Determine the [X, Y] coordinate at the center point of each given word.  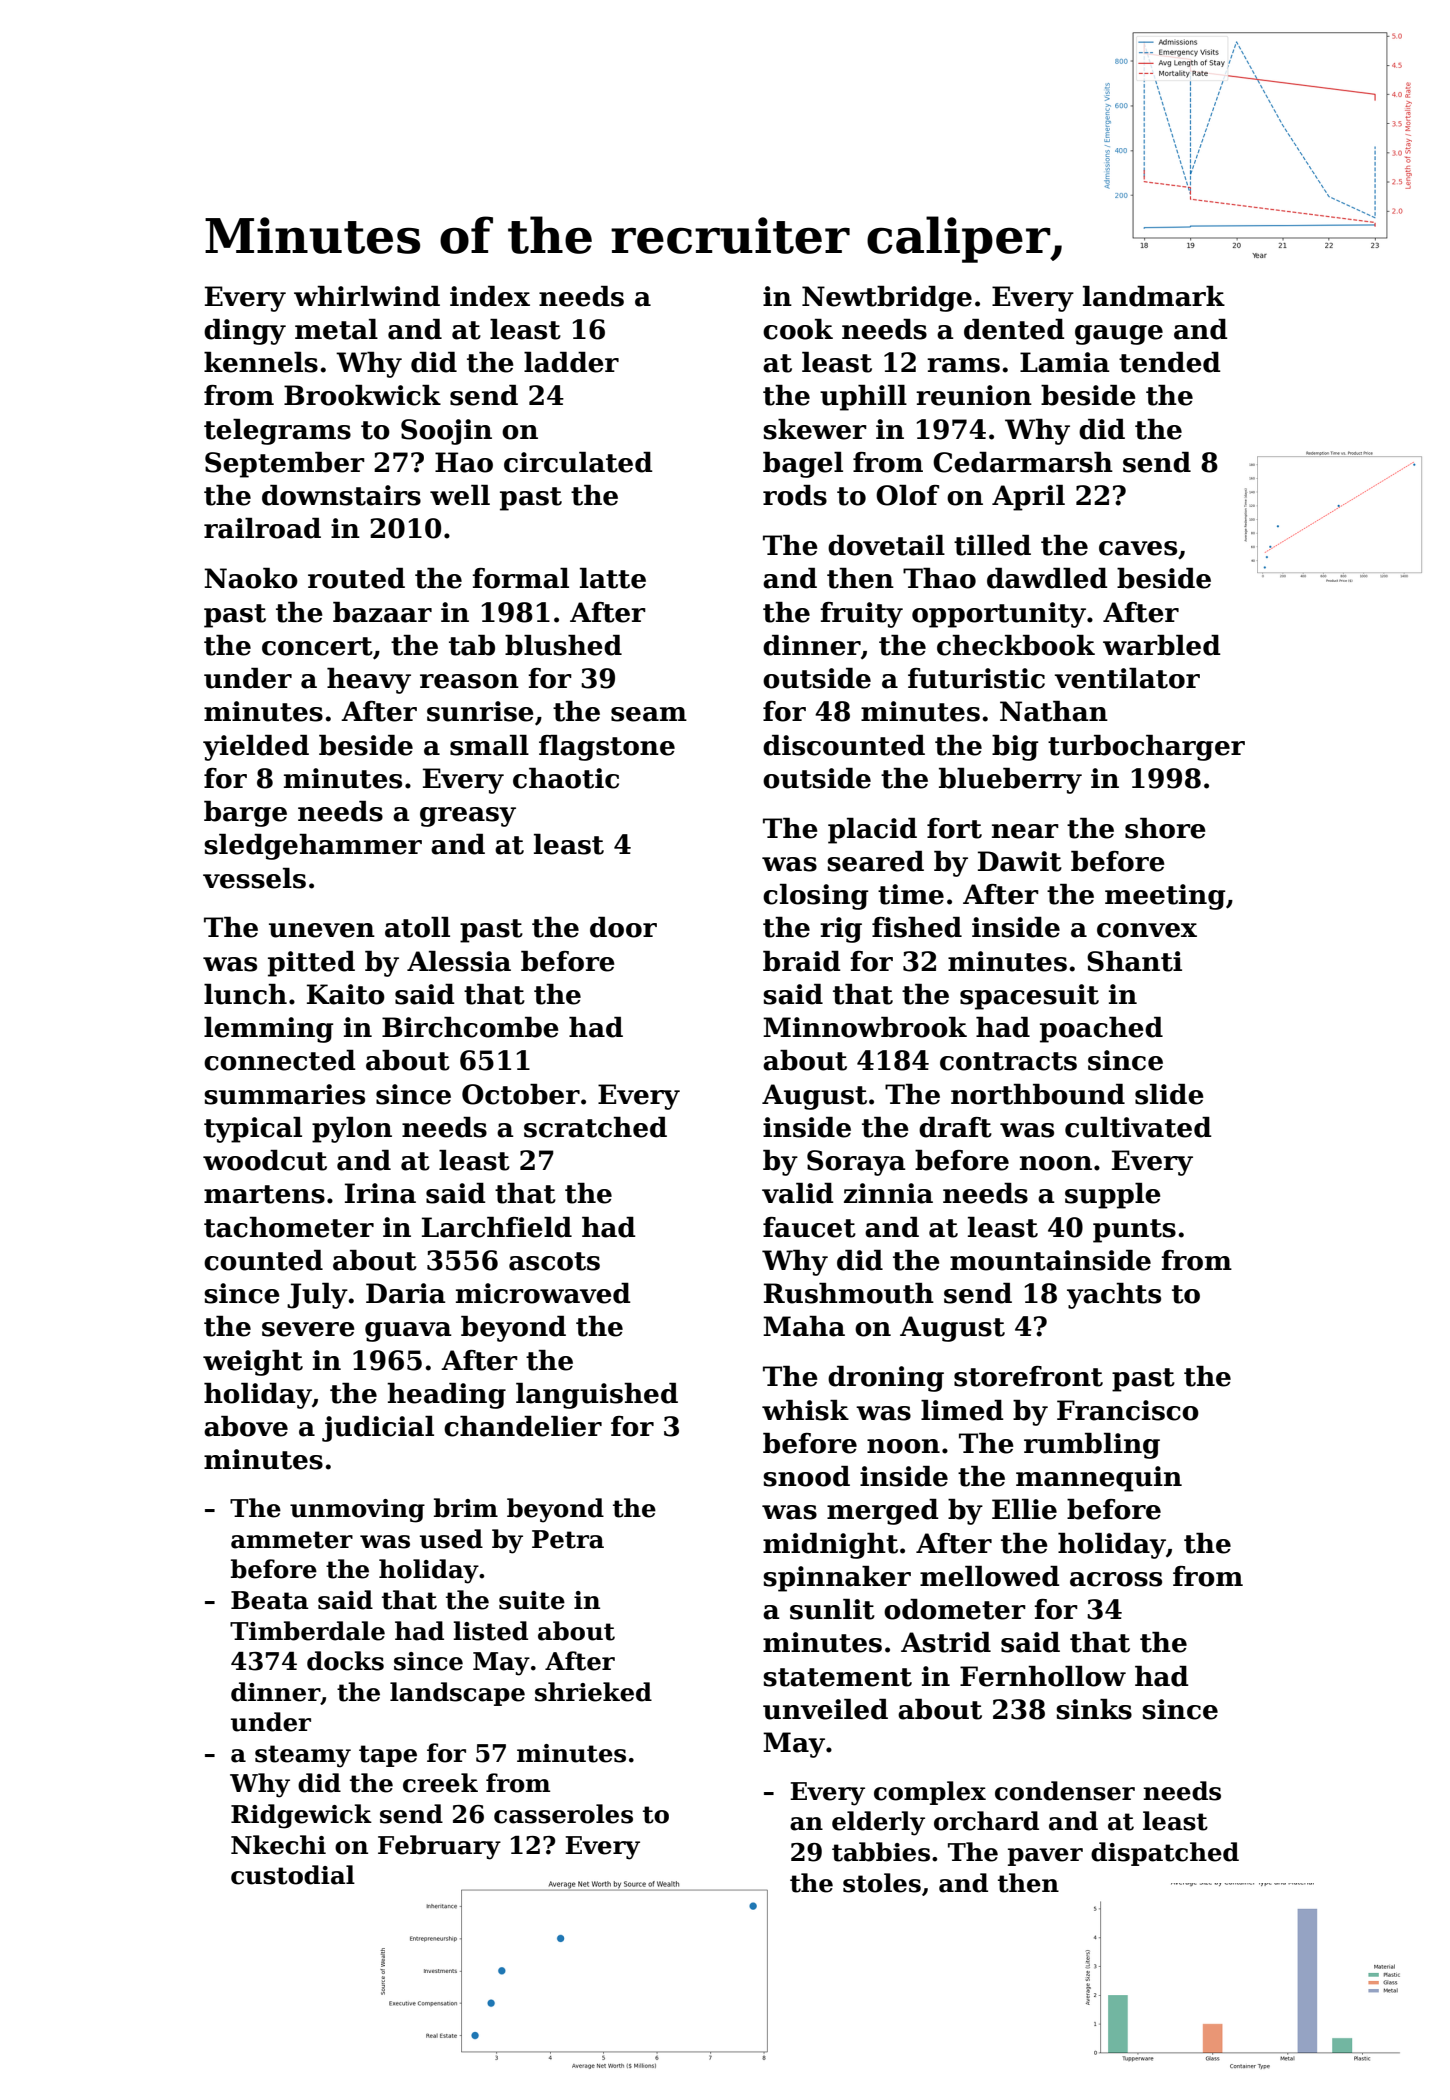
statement [837, 1677]
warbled [1162, 645]
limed [962, 1410]
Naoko [251, 578]
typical [253, 1130]
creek [440, 1783]
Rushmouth [849, 1293]
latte [613, 578]
